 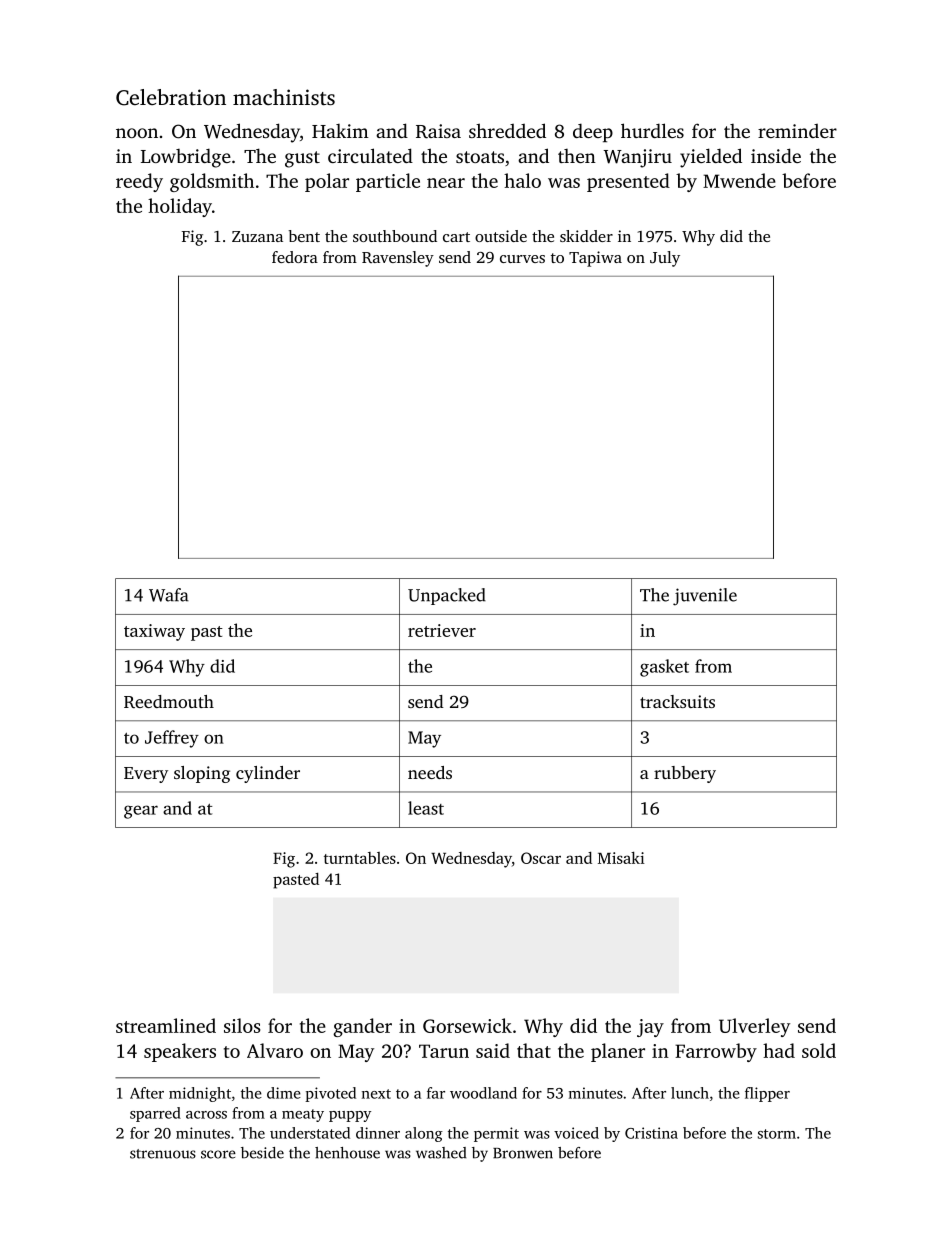 What do you see at coordinates (577, 156) in the screenshot?
I see `then` at bounding box center [577, 156].
